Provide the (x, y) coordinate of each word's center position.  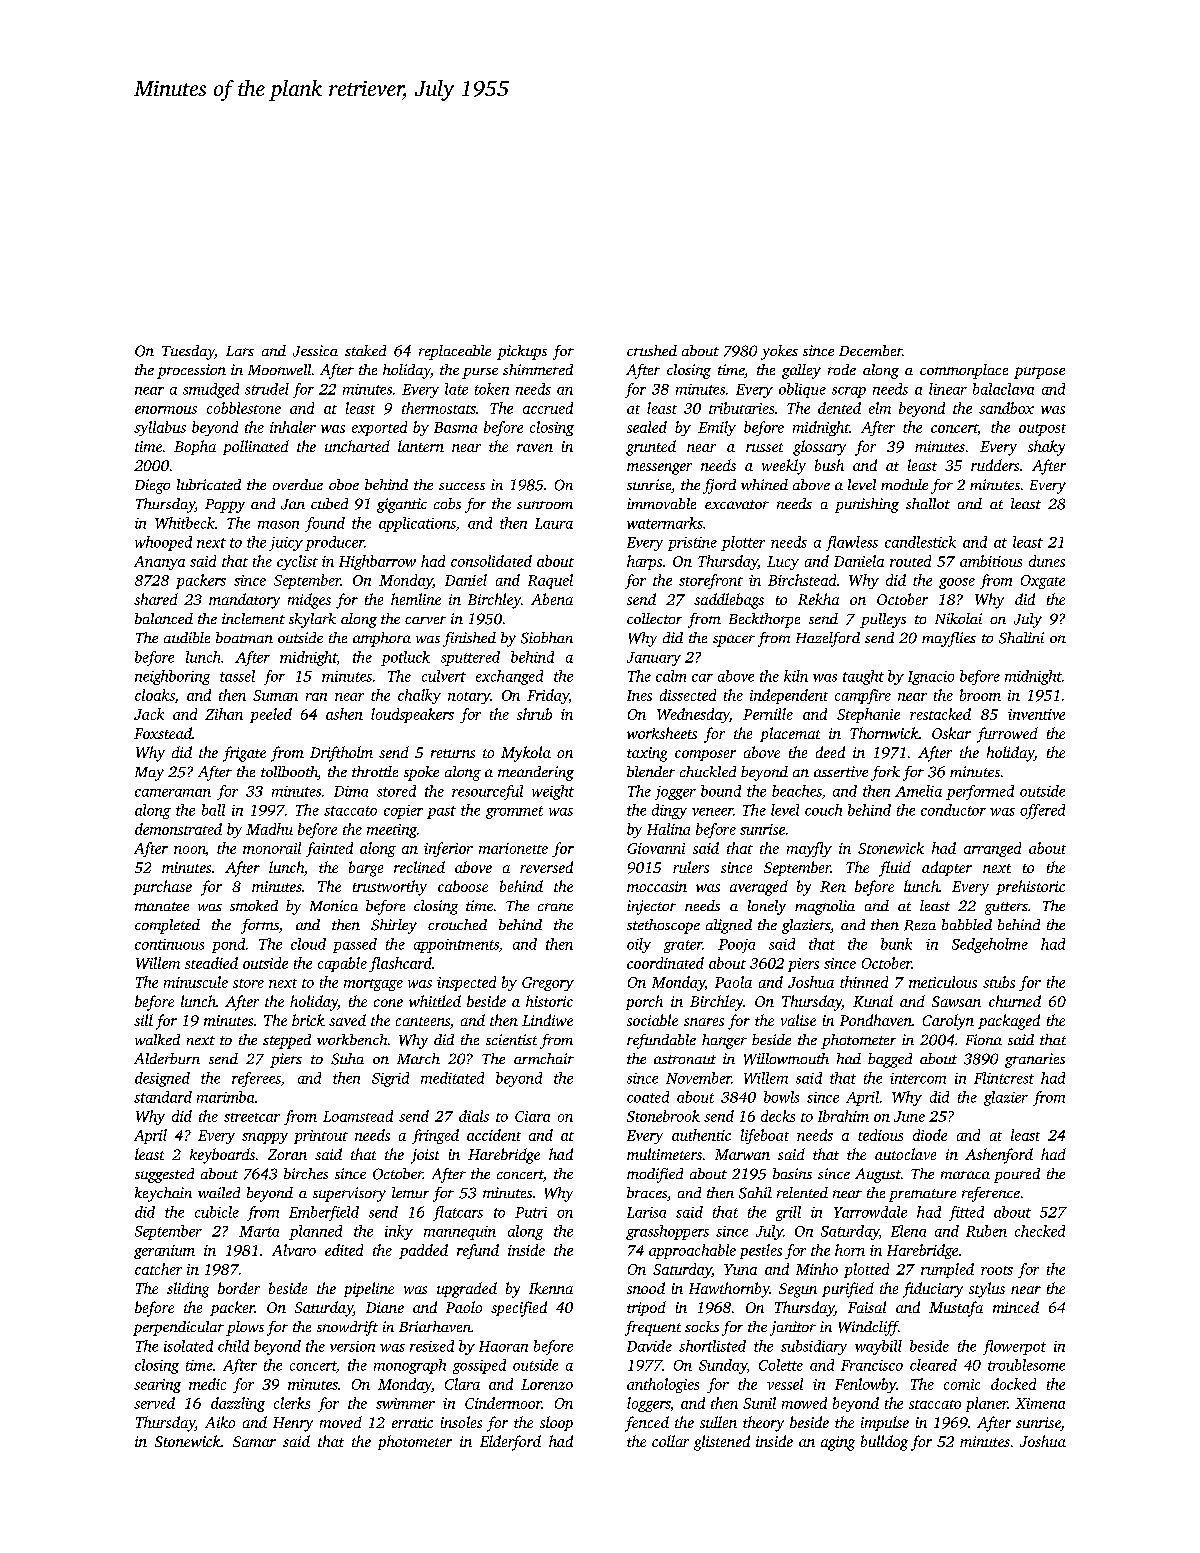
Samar (254, 1441)
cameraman (173, 793)
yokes (779, 352)
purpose (1039, 373)
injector (651, 907)
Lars (240, 351)
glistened (722, 1443)
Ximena (1040, 1403)
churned (1015, 1001)
